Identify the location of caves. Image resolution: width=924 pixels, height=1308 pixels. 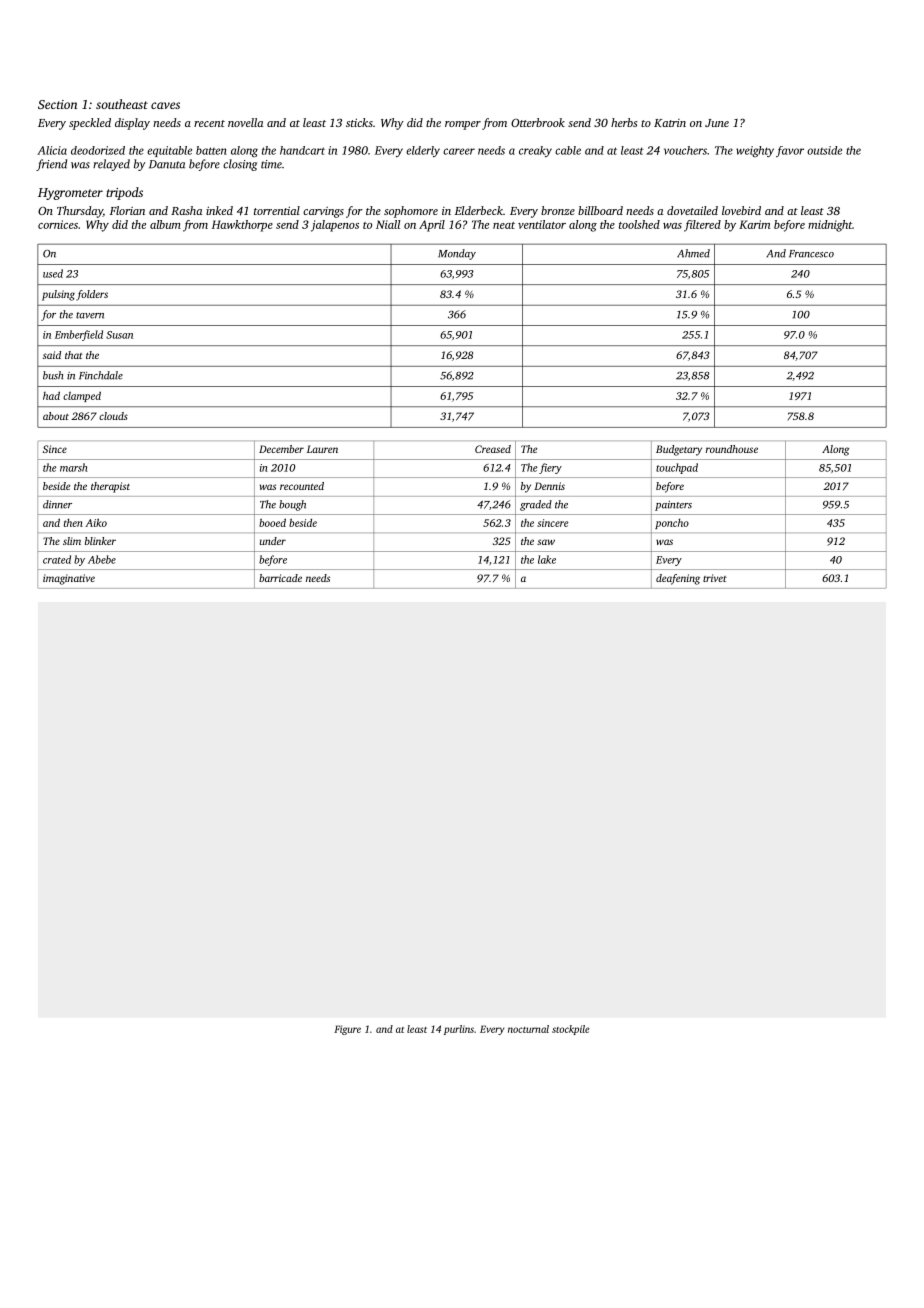
(165, 105).
